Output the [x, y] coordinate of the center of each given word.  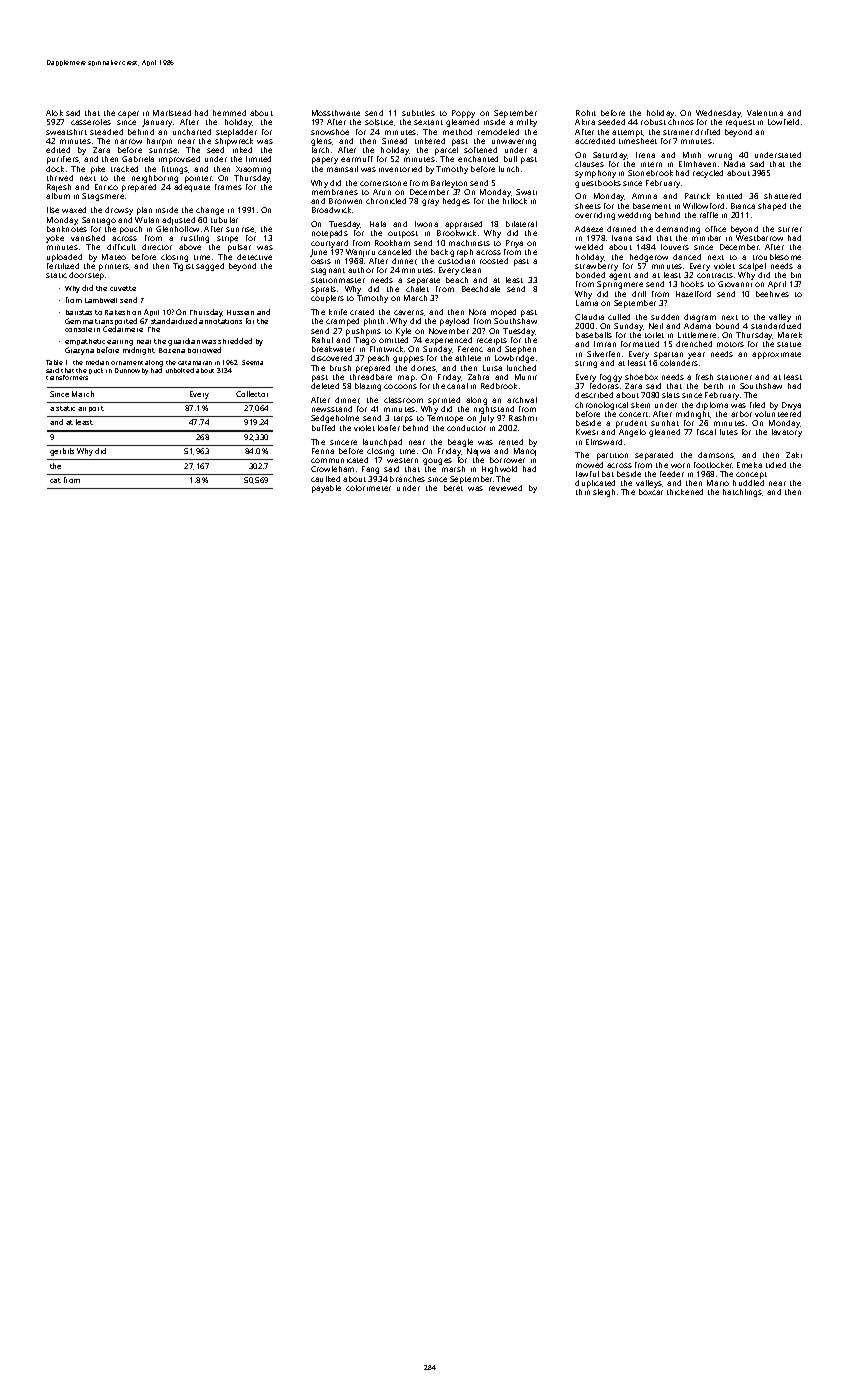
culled [619, 317]
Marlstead [172, 113]
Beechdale [481, 289]
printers [114, 267]
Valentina [765, 113]
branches [407, 479]
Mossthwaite [336, 113]
